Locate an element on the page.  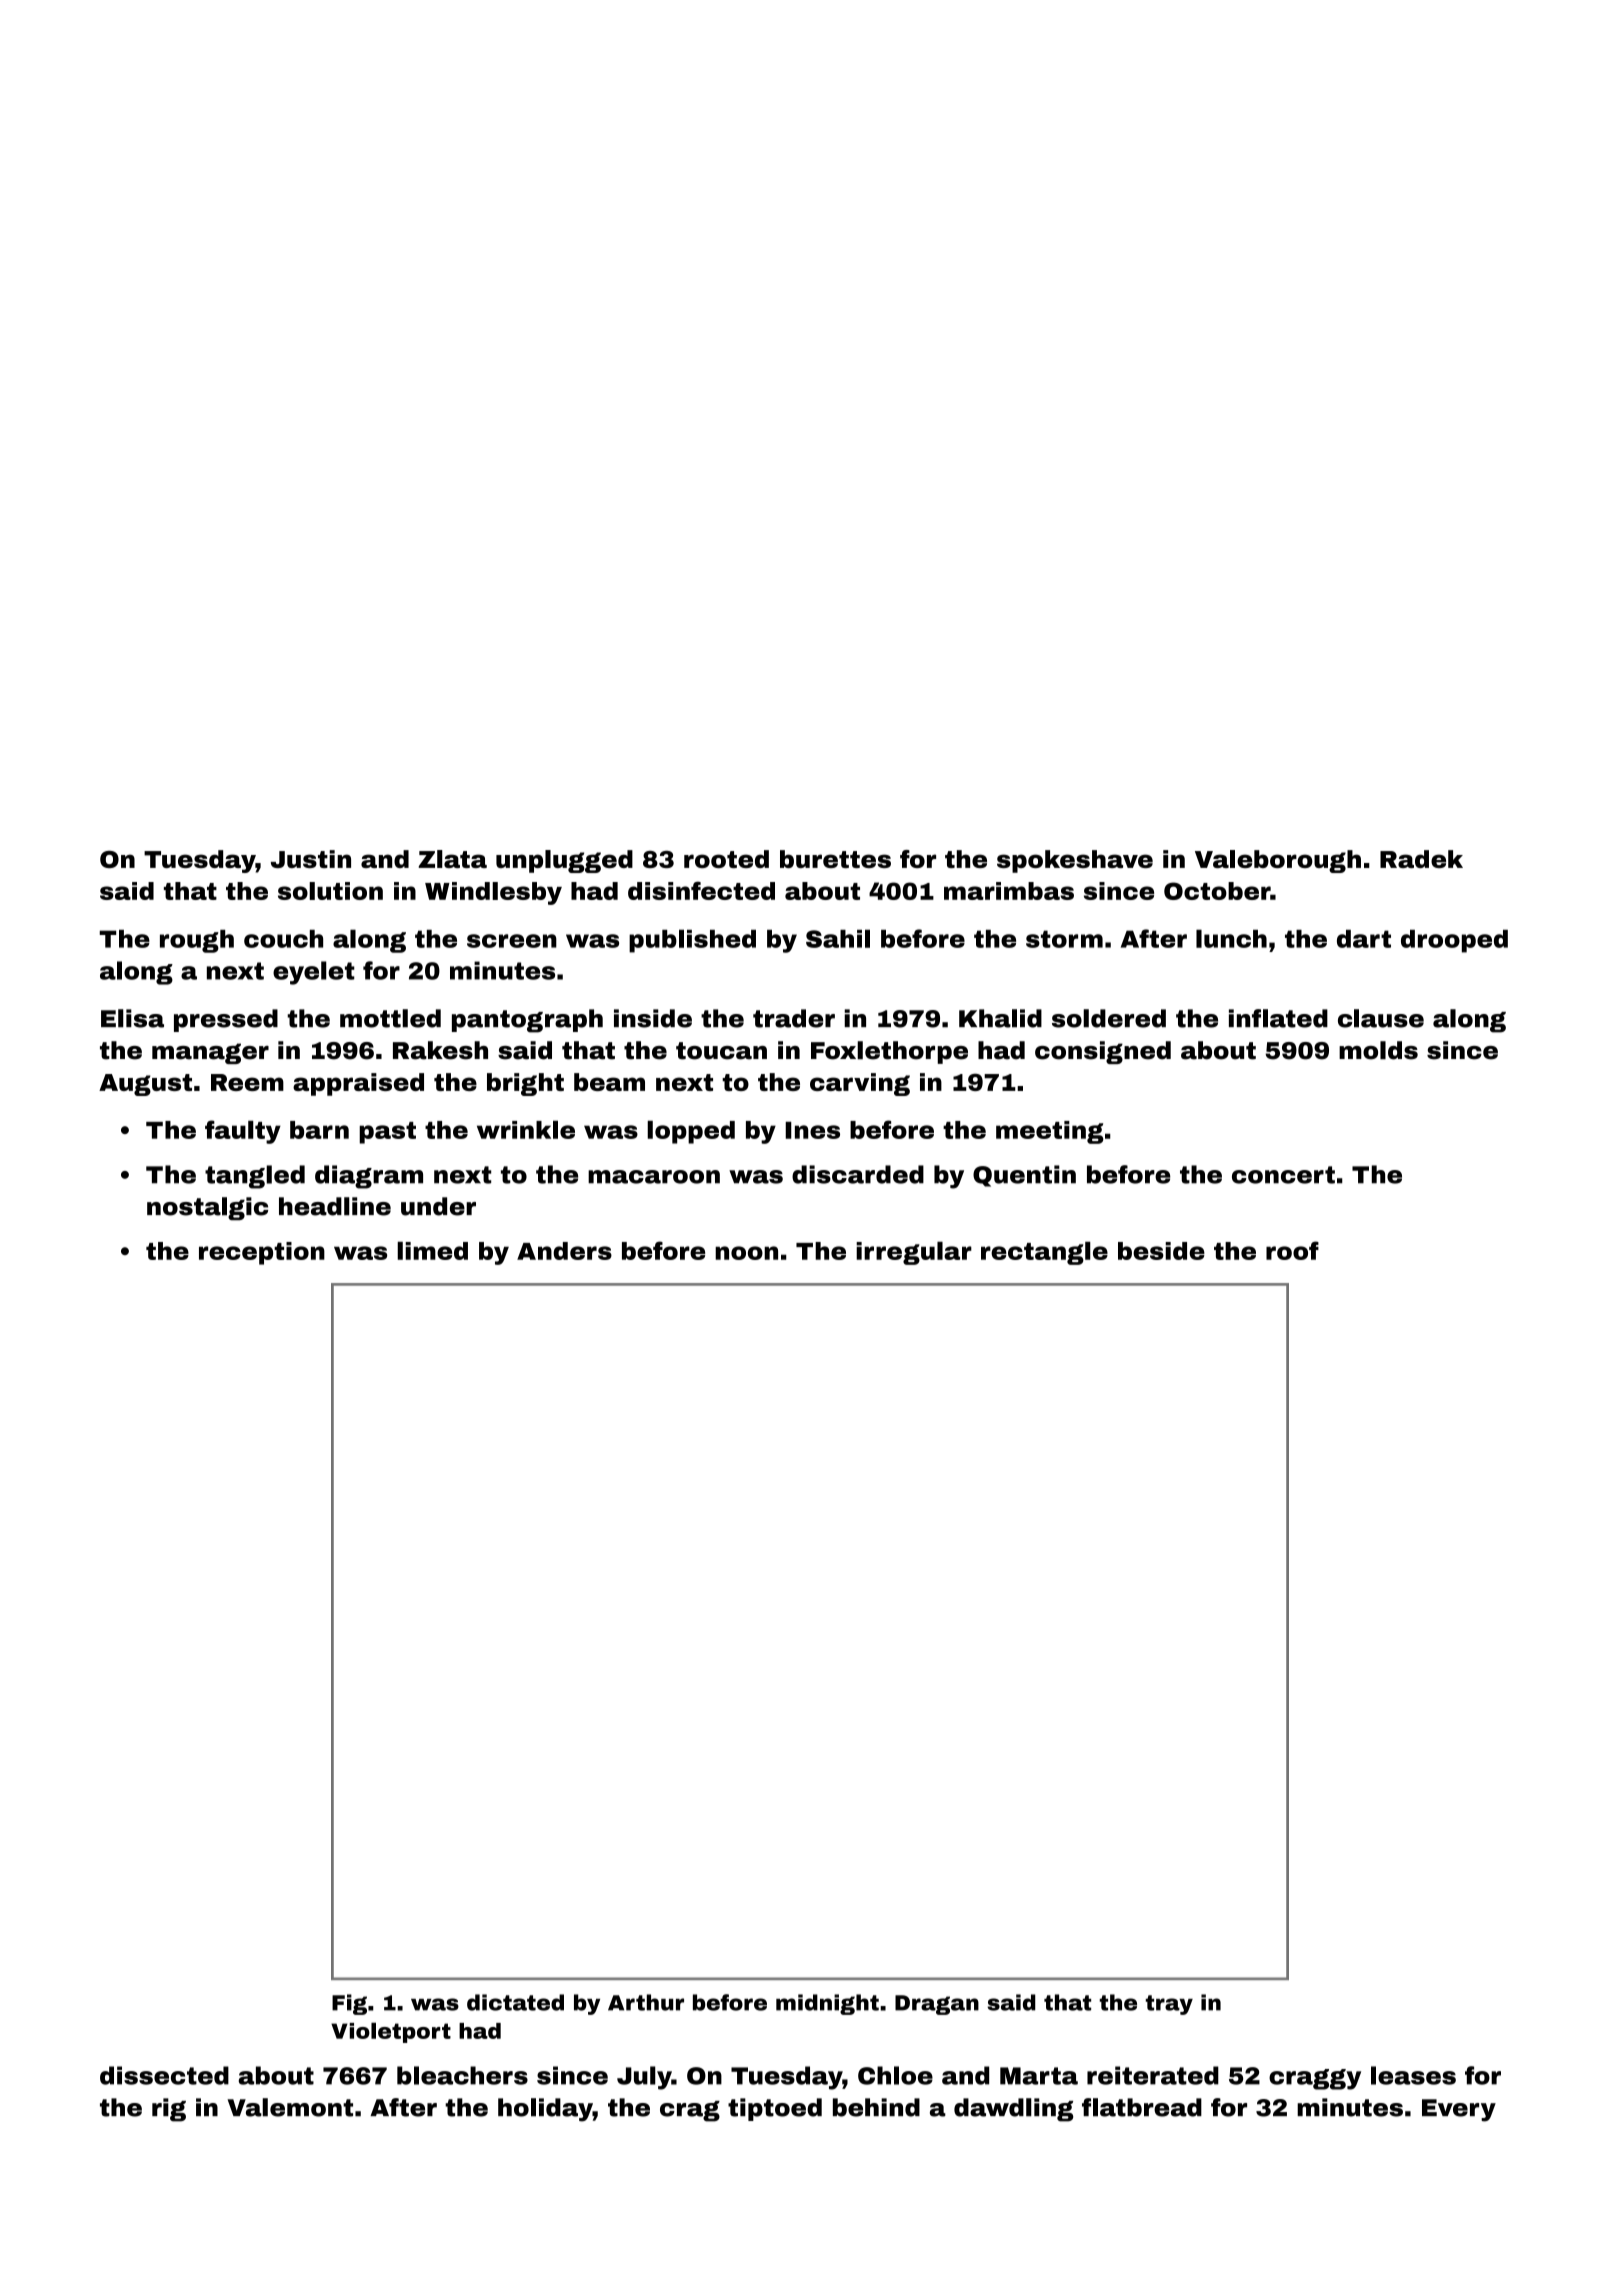
marimbas is located at coordinates (1009, 891).
